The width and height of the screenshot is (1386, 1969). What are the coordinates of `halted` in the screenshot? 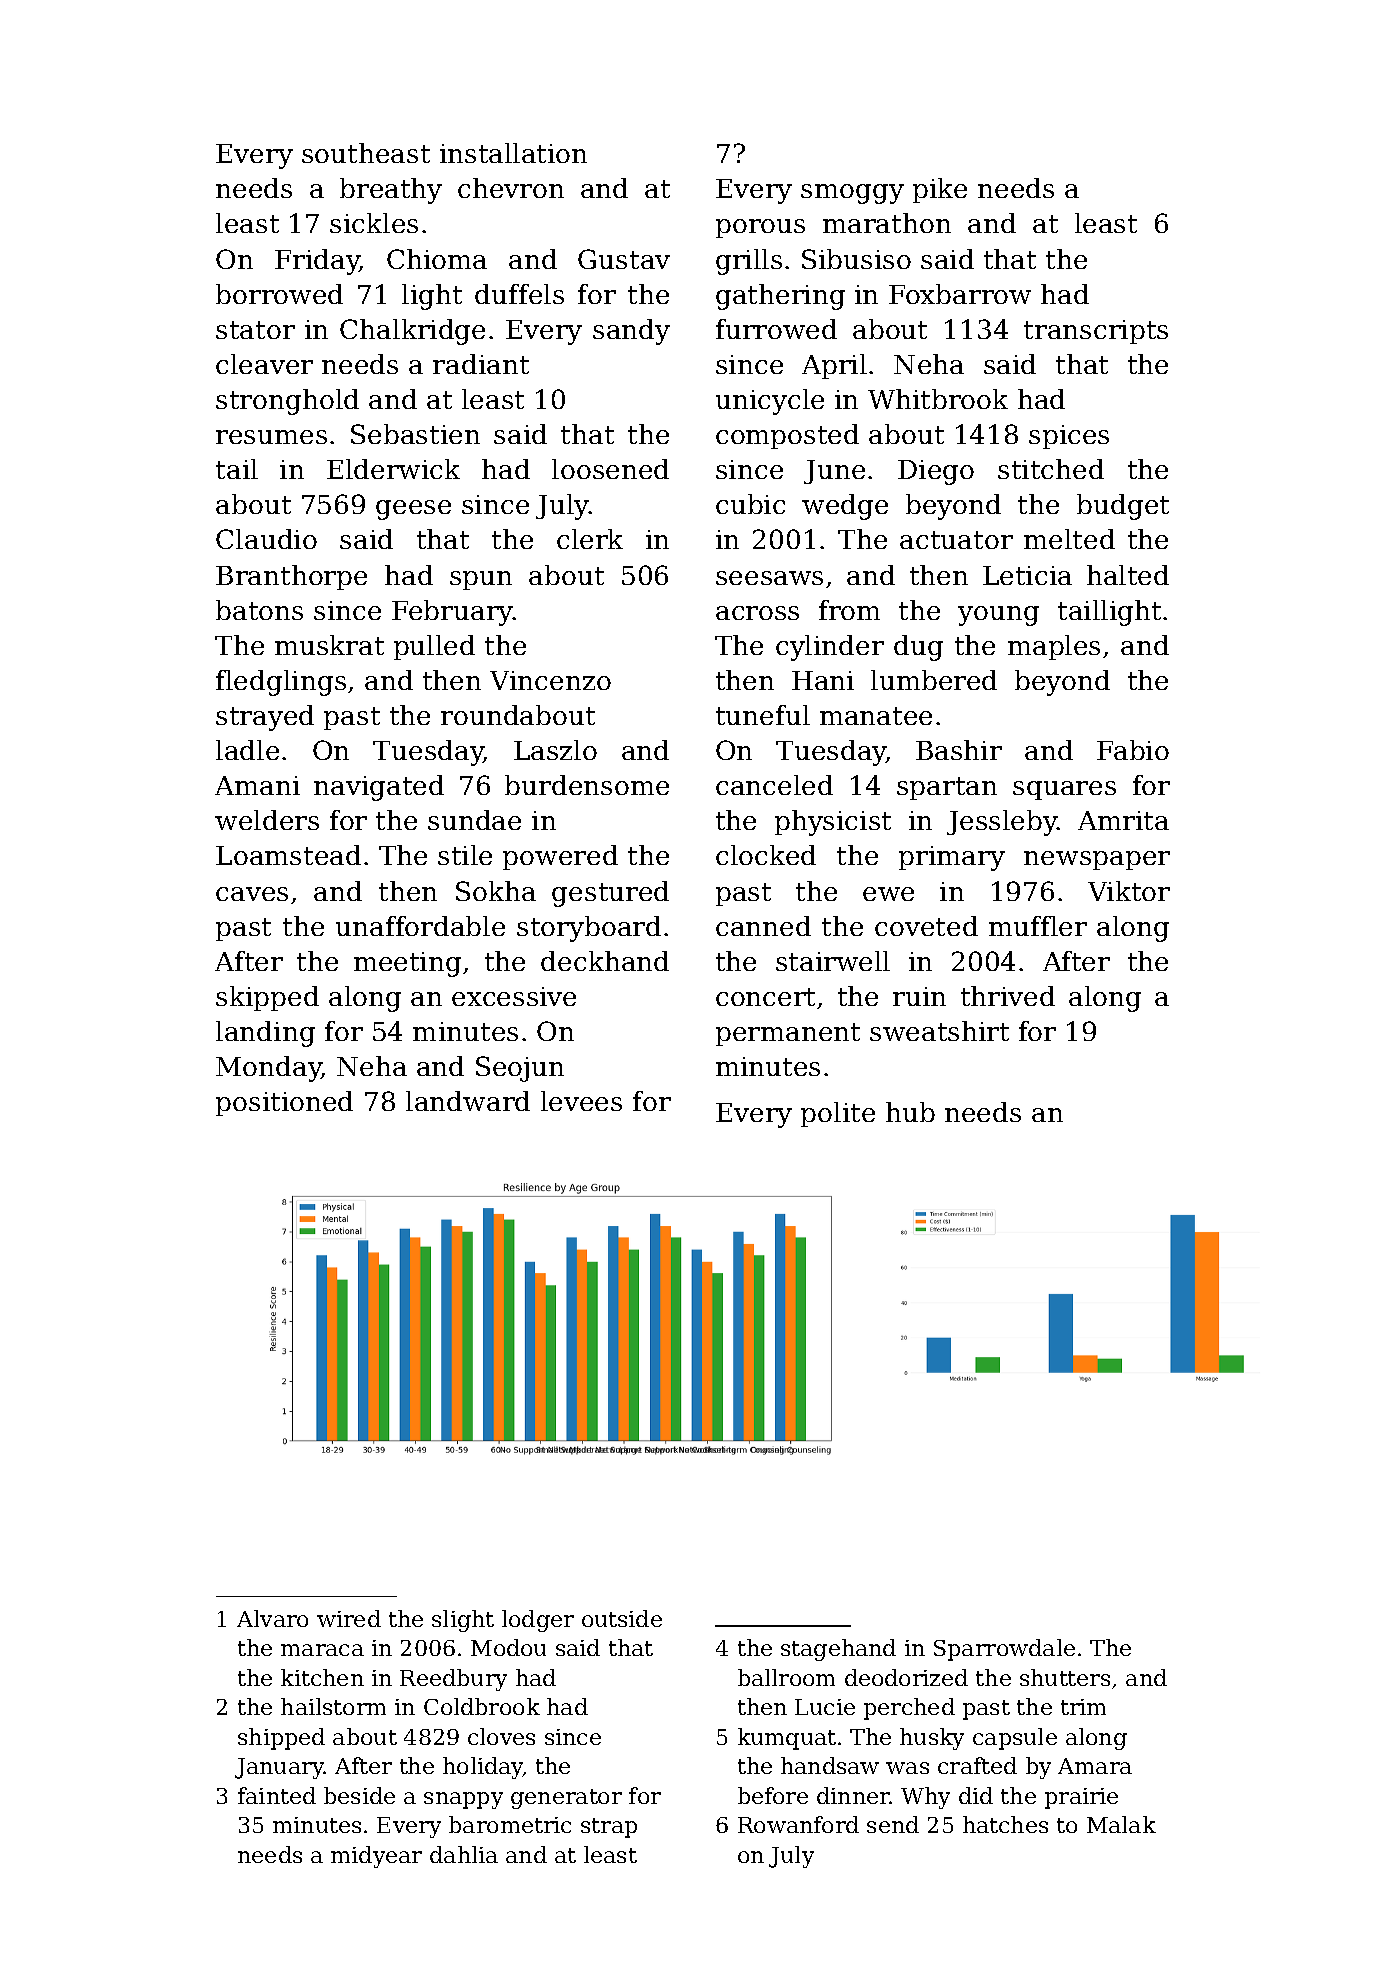 It's located at (1128, 575).
